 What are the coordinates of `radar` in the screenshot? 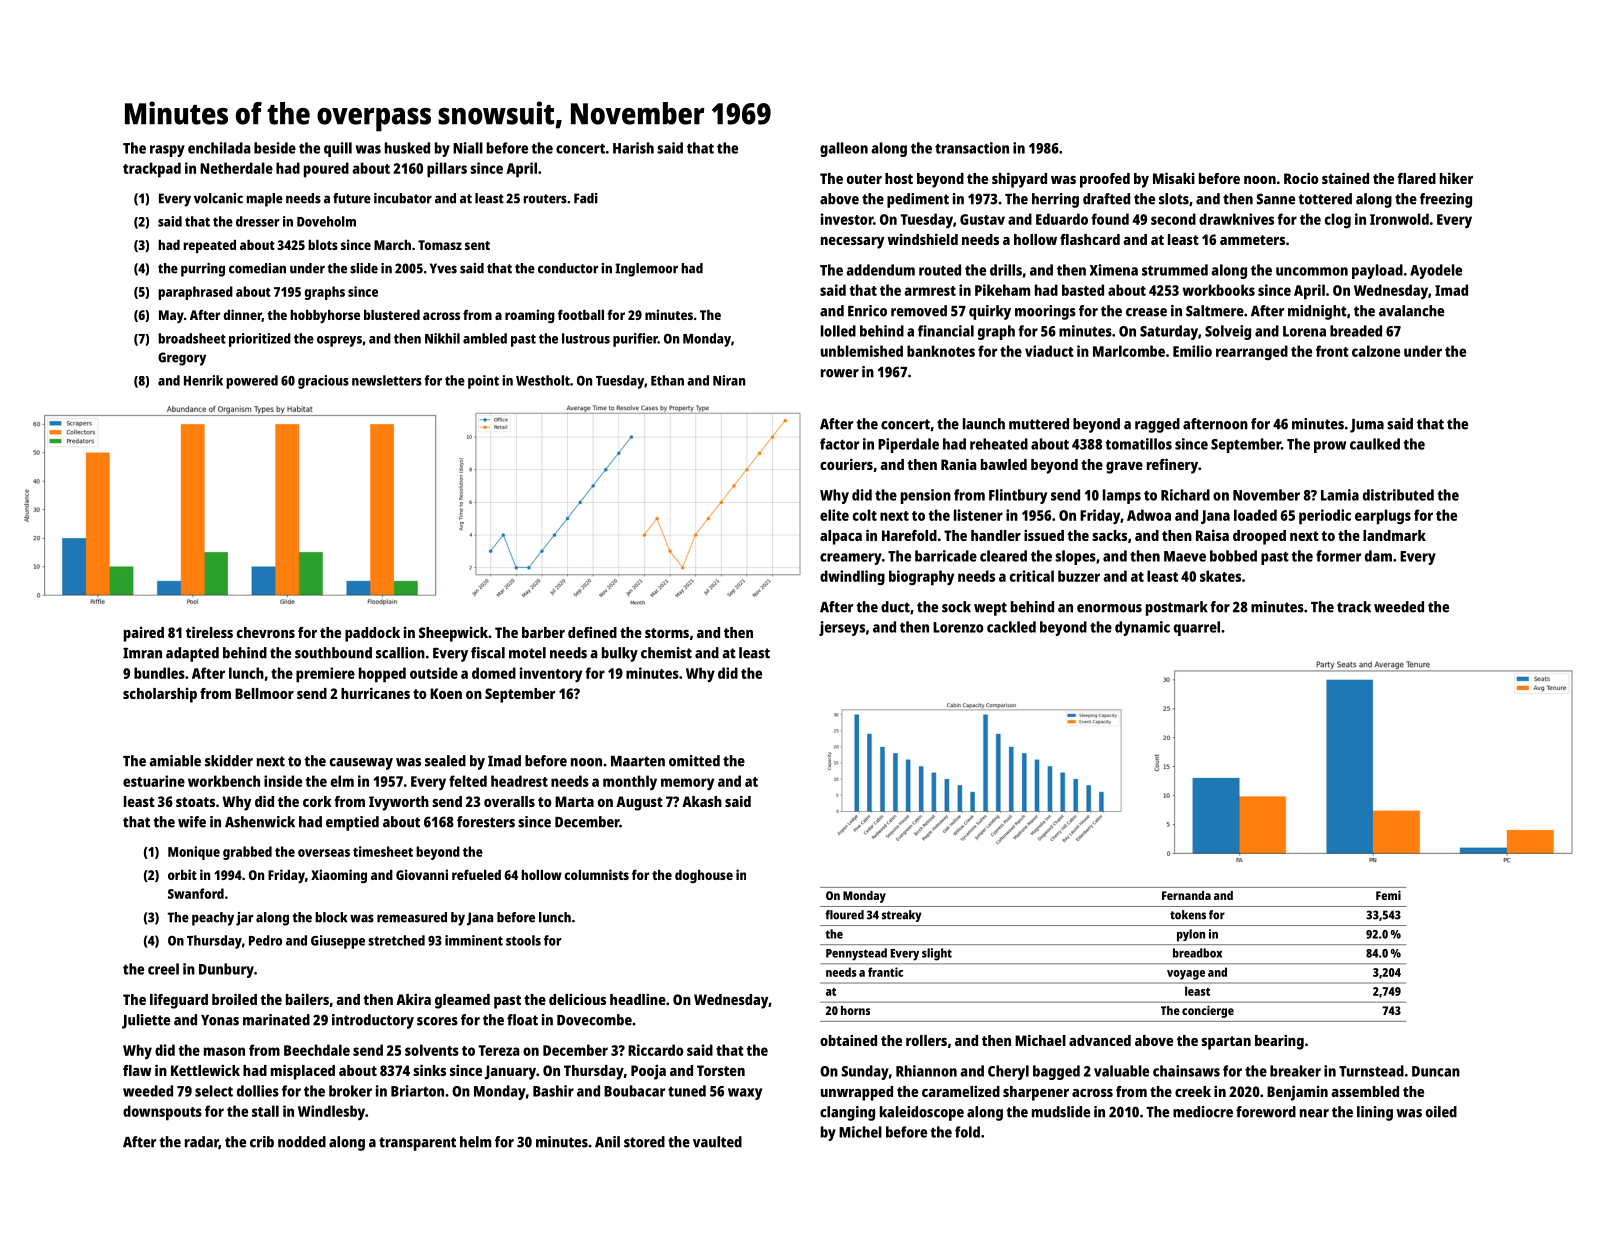 It's located at (202, 1142).
